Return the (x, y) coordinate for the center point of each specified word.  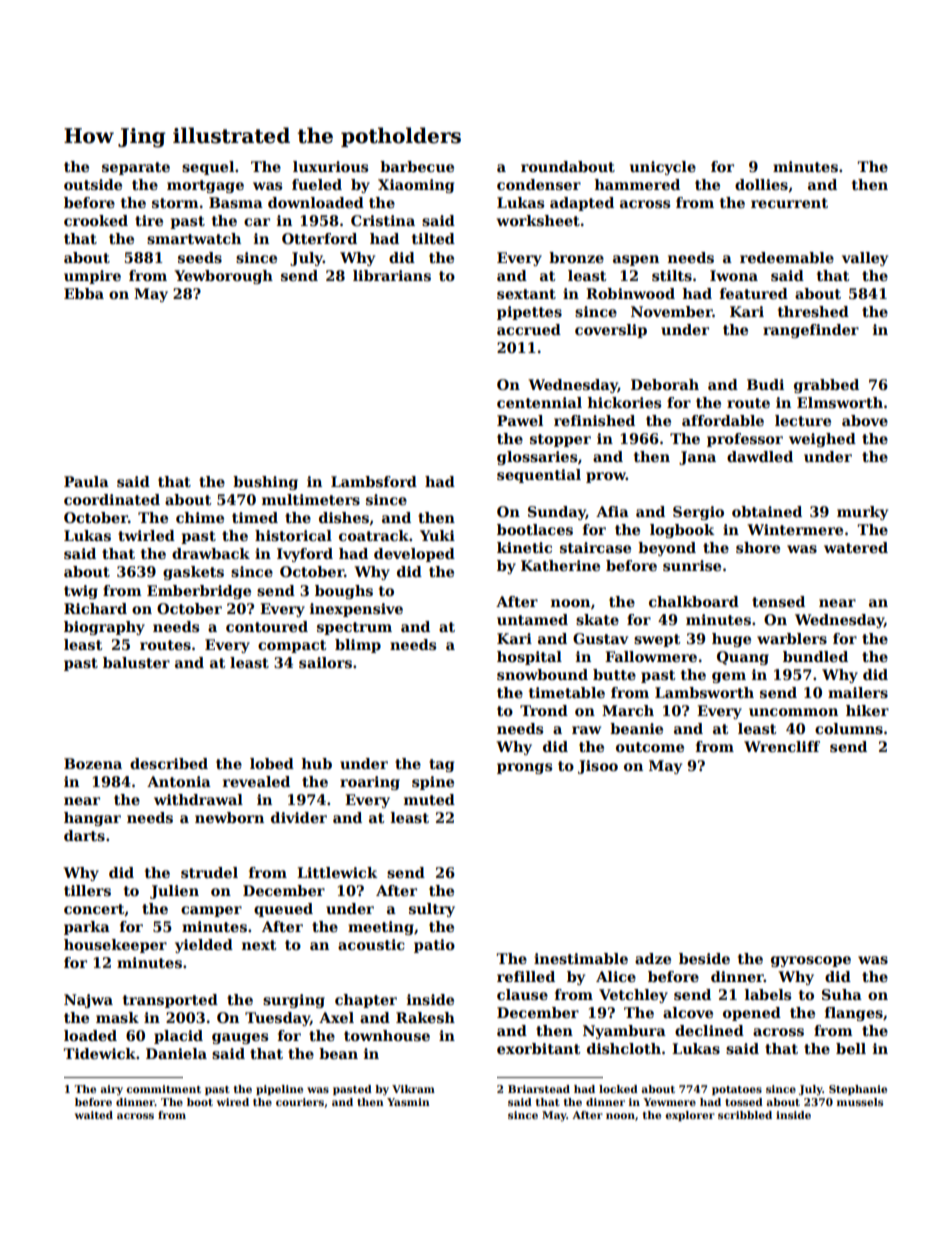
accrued (529, 329)
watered (856, 547)
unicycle (663, 168)
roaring (370, 783)
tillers (87, 890)
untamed (532, 619)
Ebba (84, 293)
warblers (792, 638)
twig (81, 592)
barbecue (417, 166)
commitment (163, 1089)
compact (292, 646)
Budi (765, 384)
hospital (529, 658)
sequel (208, 168)
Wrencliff (782, 746)
